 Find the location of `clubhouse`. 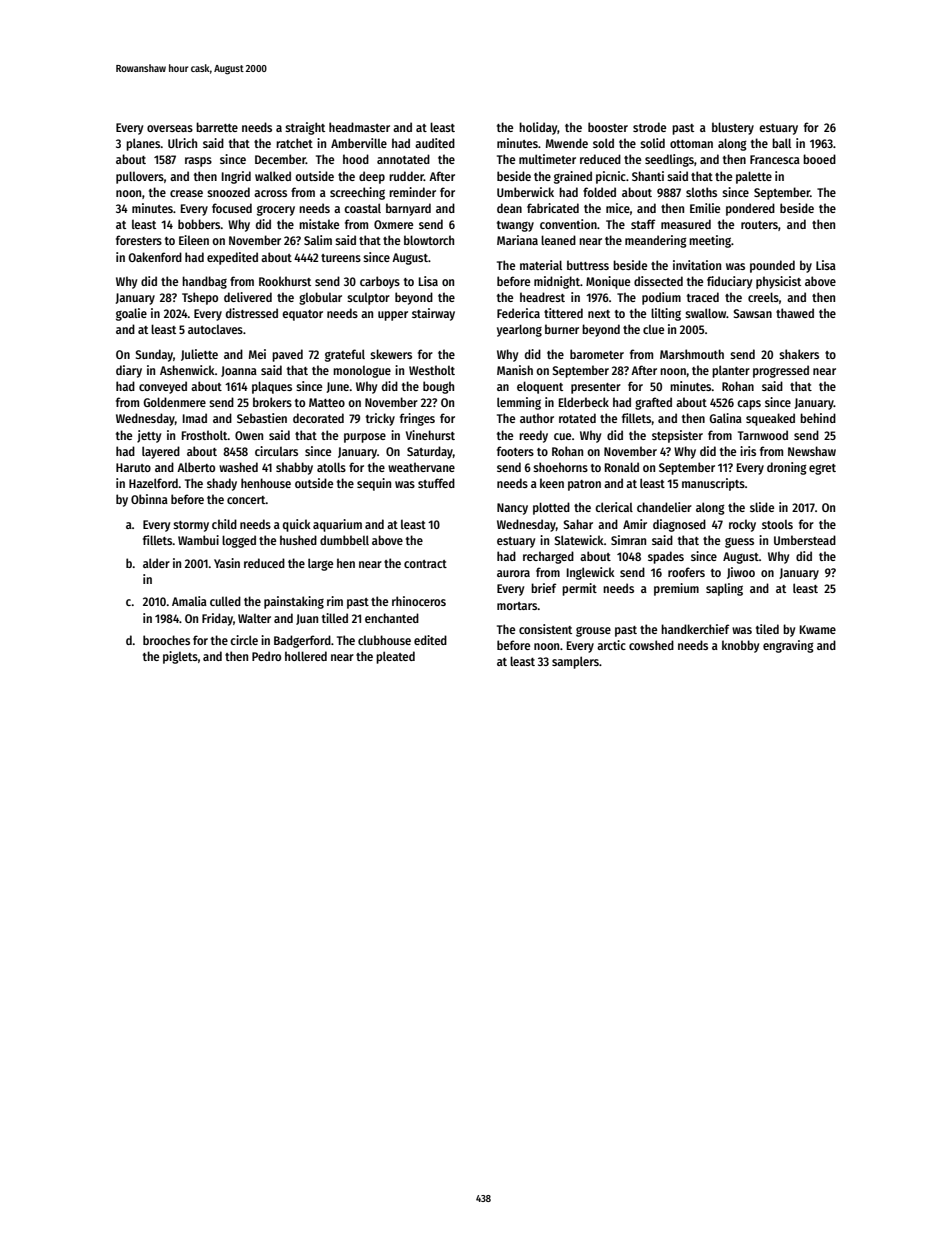

clubhouse is located at coordinates (384, 640).
